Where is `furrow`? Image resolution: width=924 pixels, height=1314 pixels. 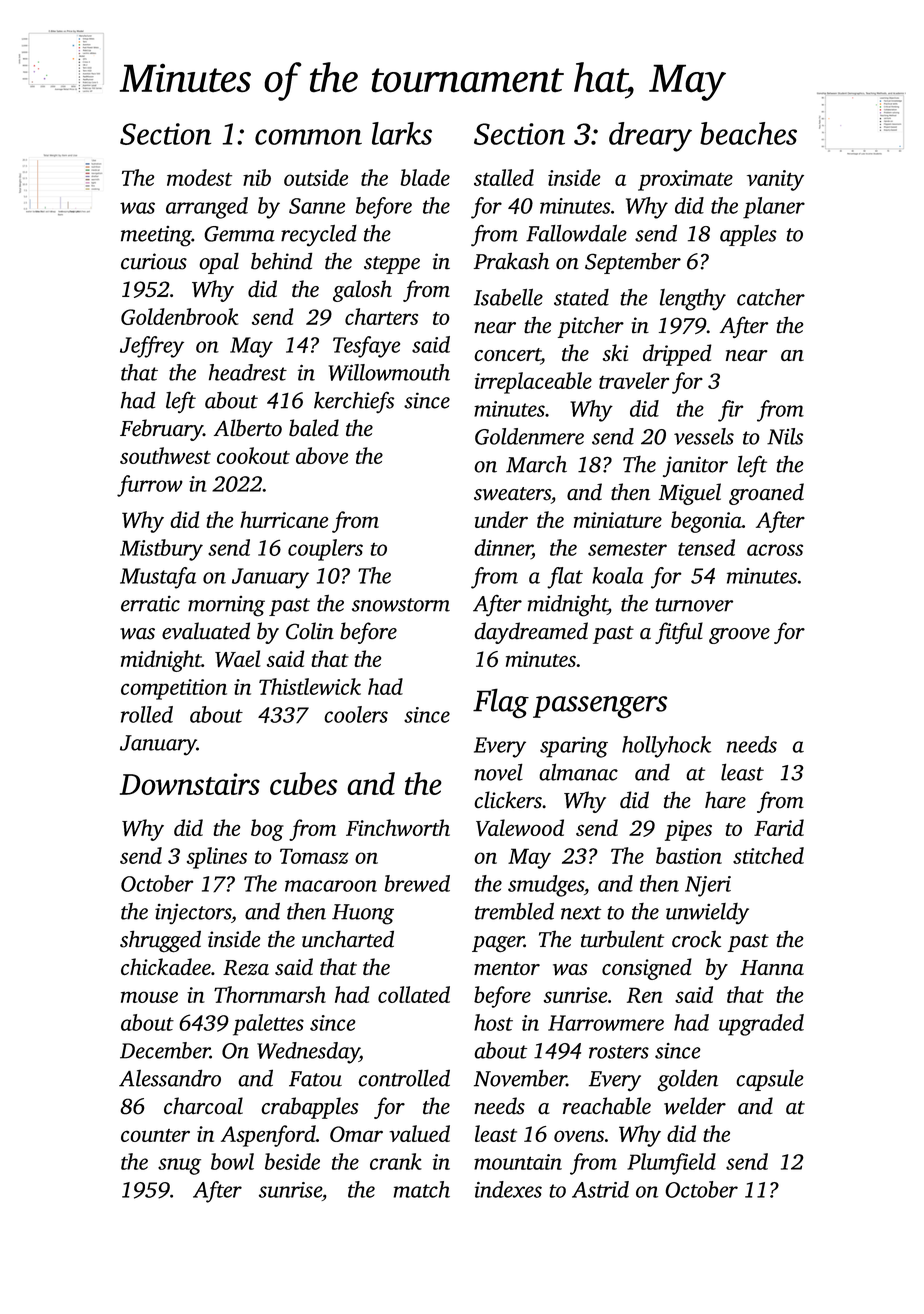
furrow is located at coordinates (150, 486).
